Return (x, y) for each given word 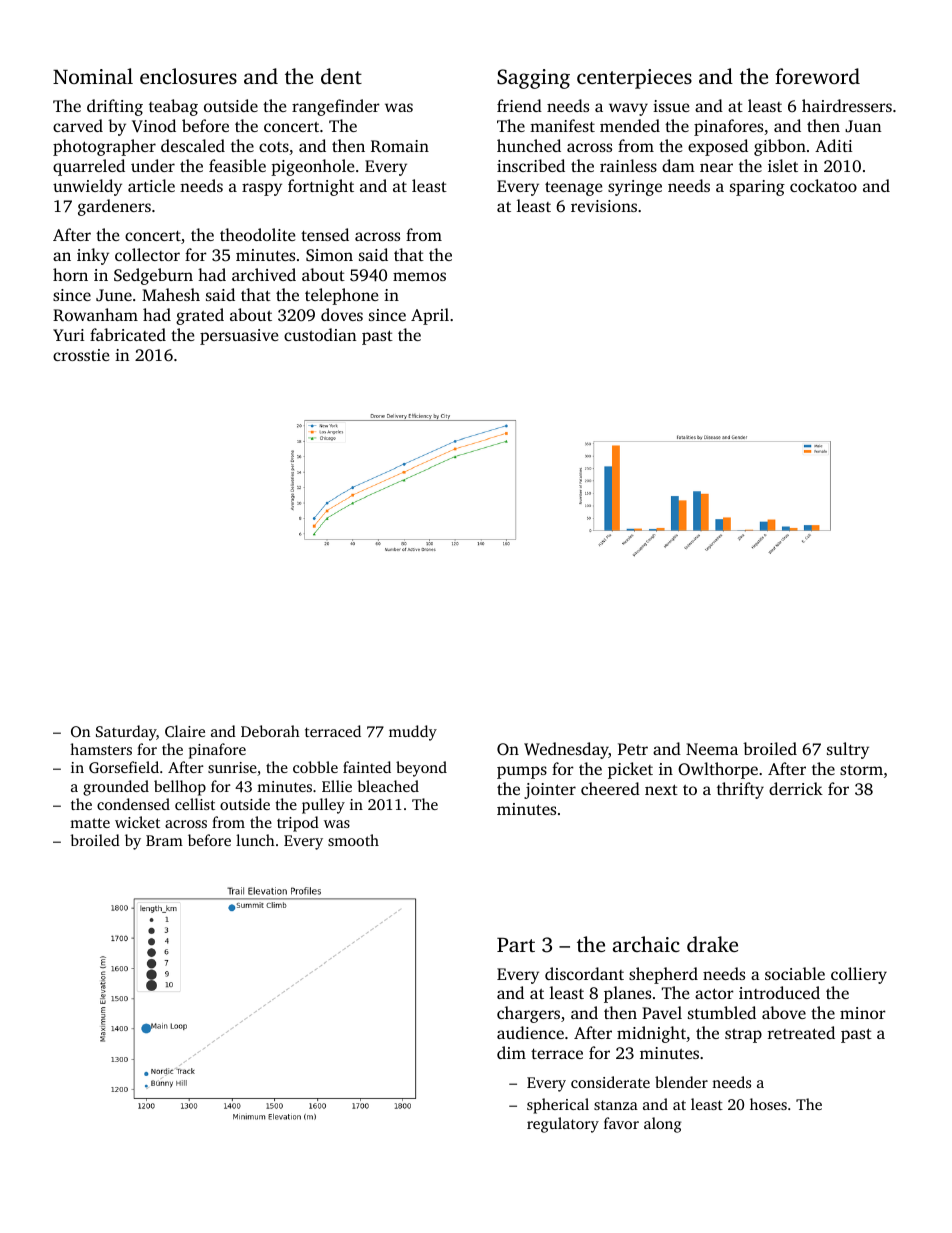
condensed (133, 804)
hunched (529, 145)
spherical (558, 1106)
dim (511, 1052)
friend (519, 105)
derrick (796, 788)
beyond (421, 769)
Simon (329, 255)
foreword (817, 76)
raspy (262, 189)
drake (712, 944)
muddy (413, 733)
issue (671, 106)
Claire (185, 731)
